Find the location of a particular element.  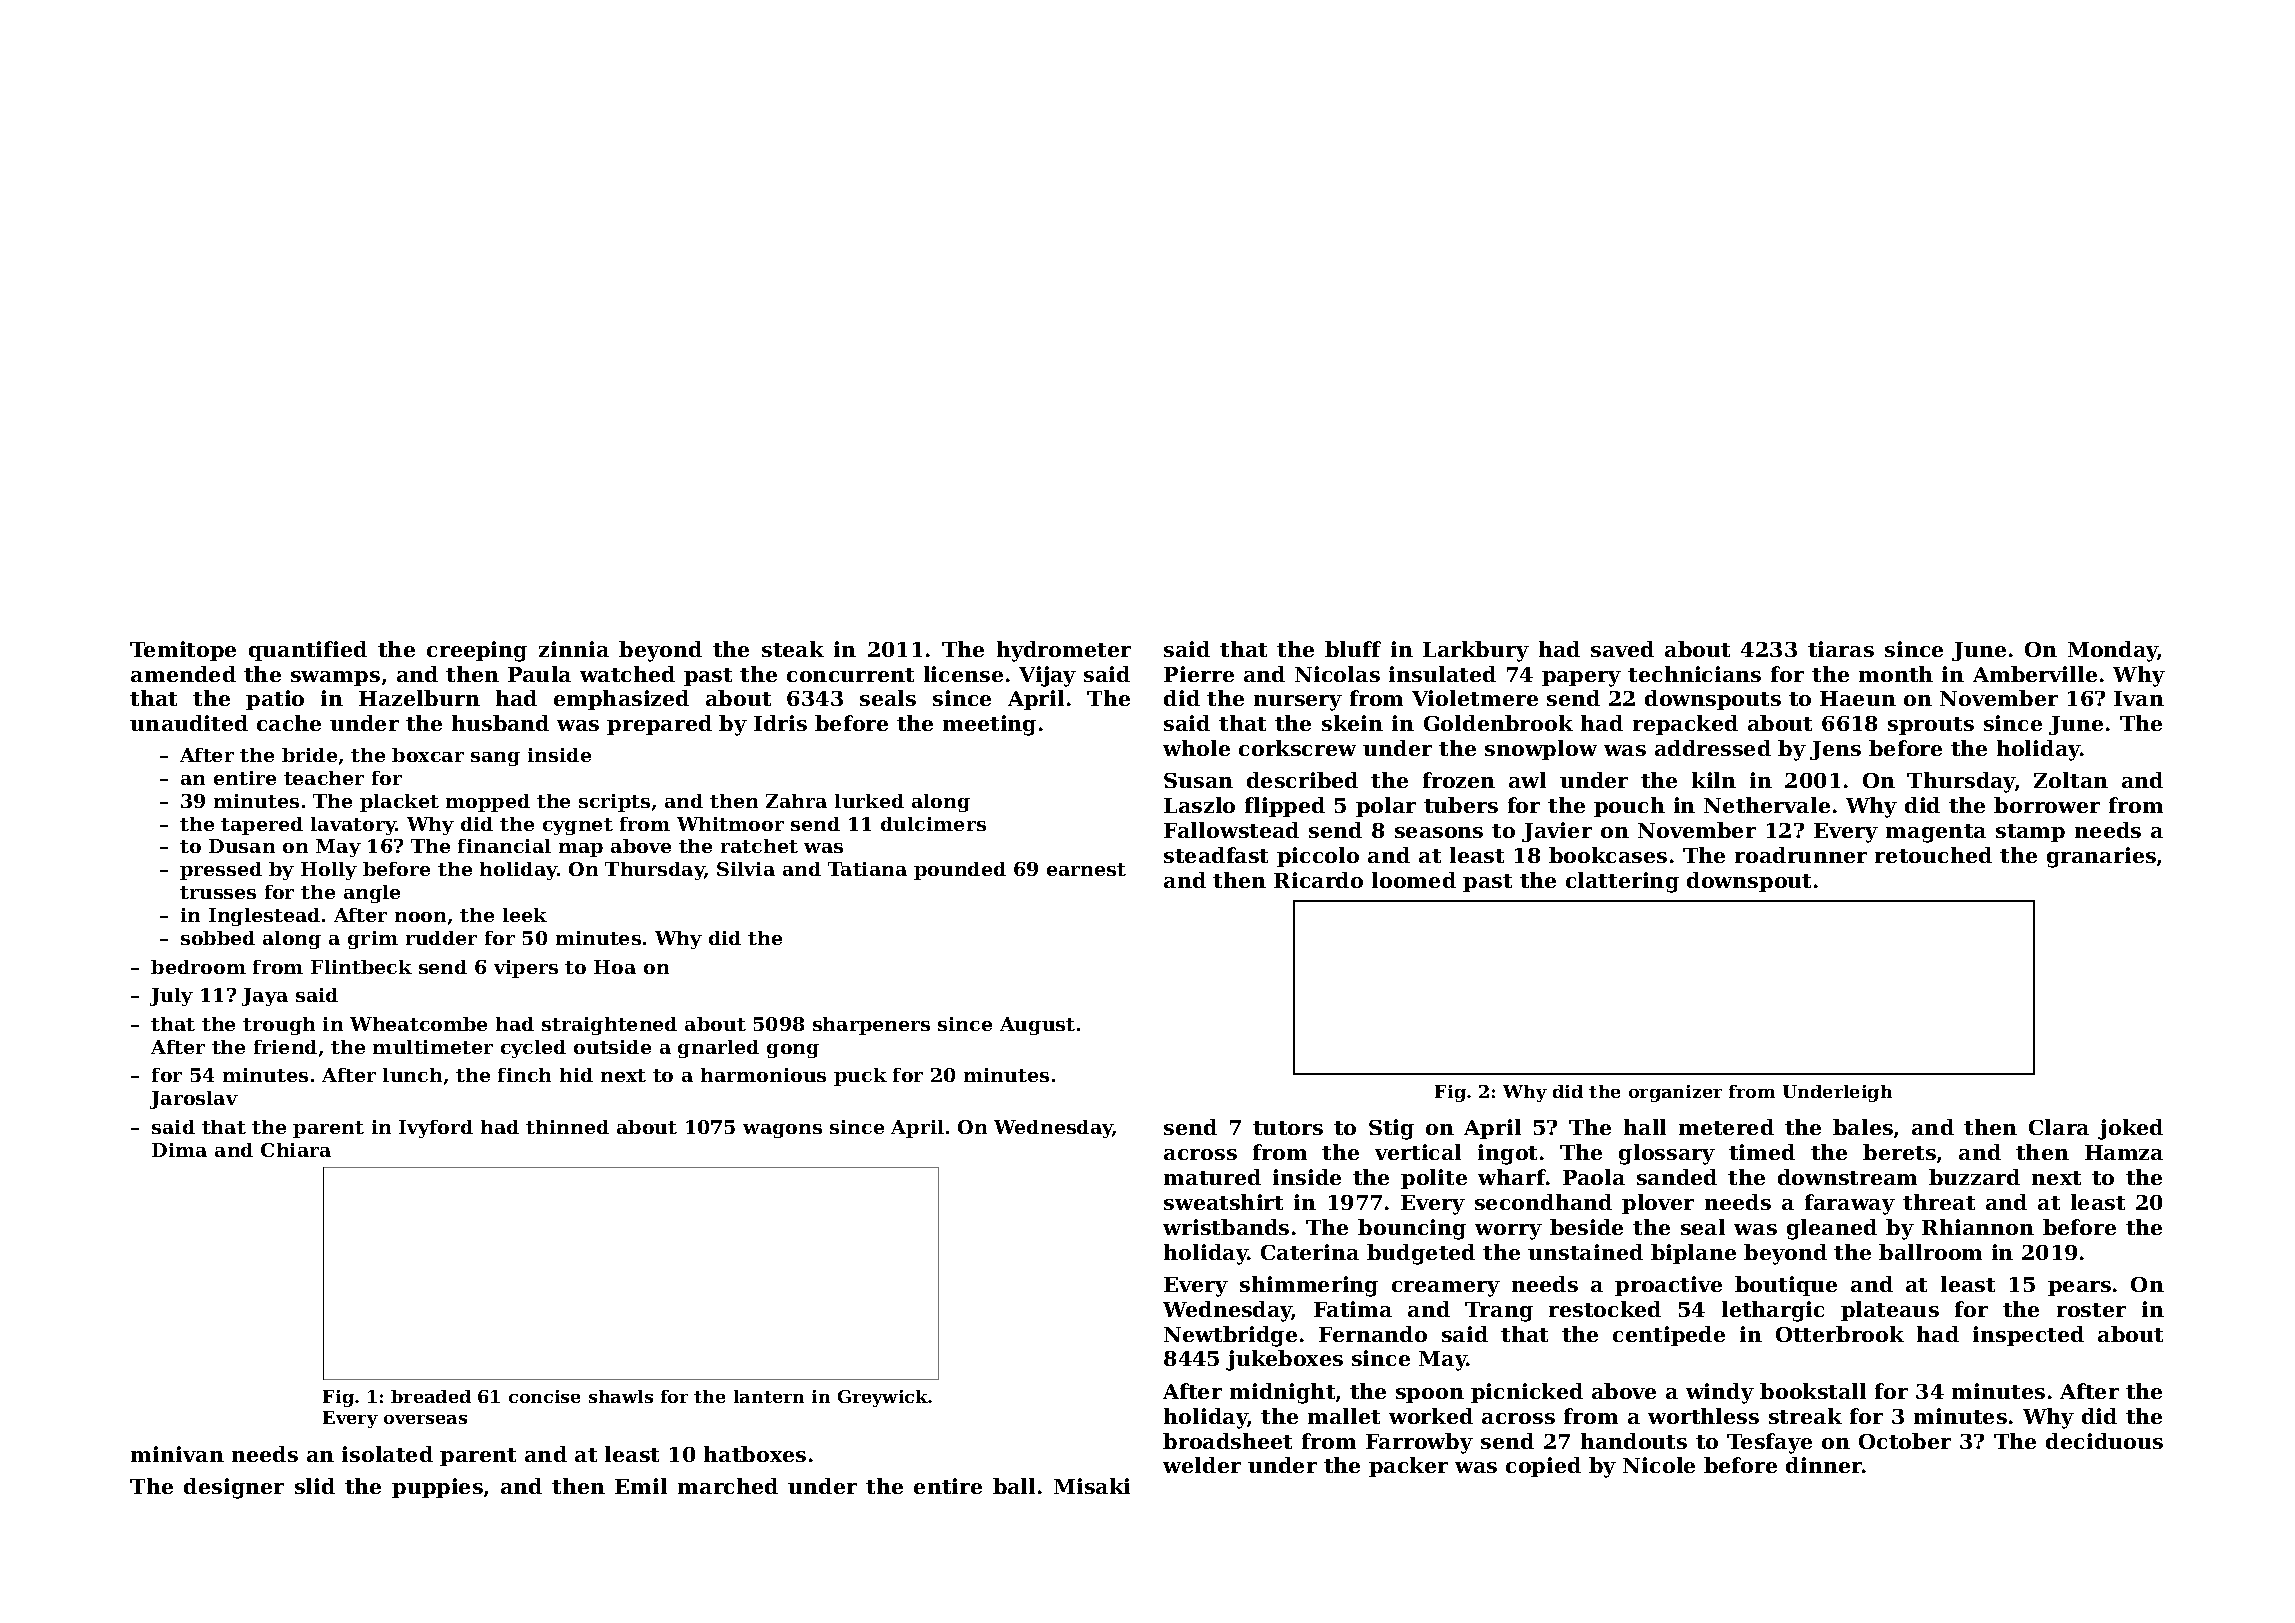

lethargic is located at coordinates (1773, 1311).
